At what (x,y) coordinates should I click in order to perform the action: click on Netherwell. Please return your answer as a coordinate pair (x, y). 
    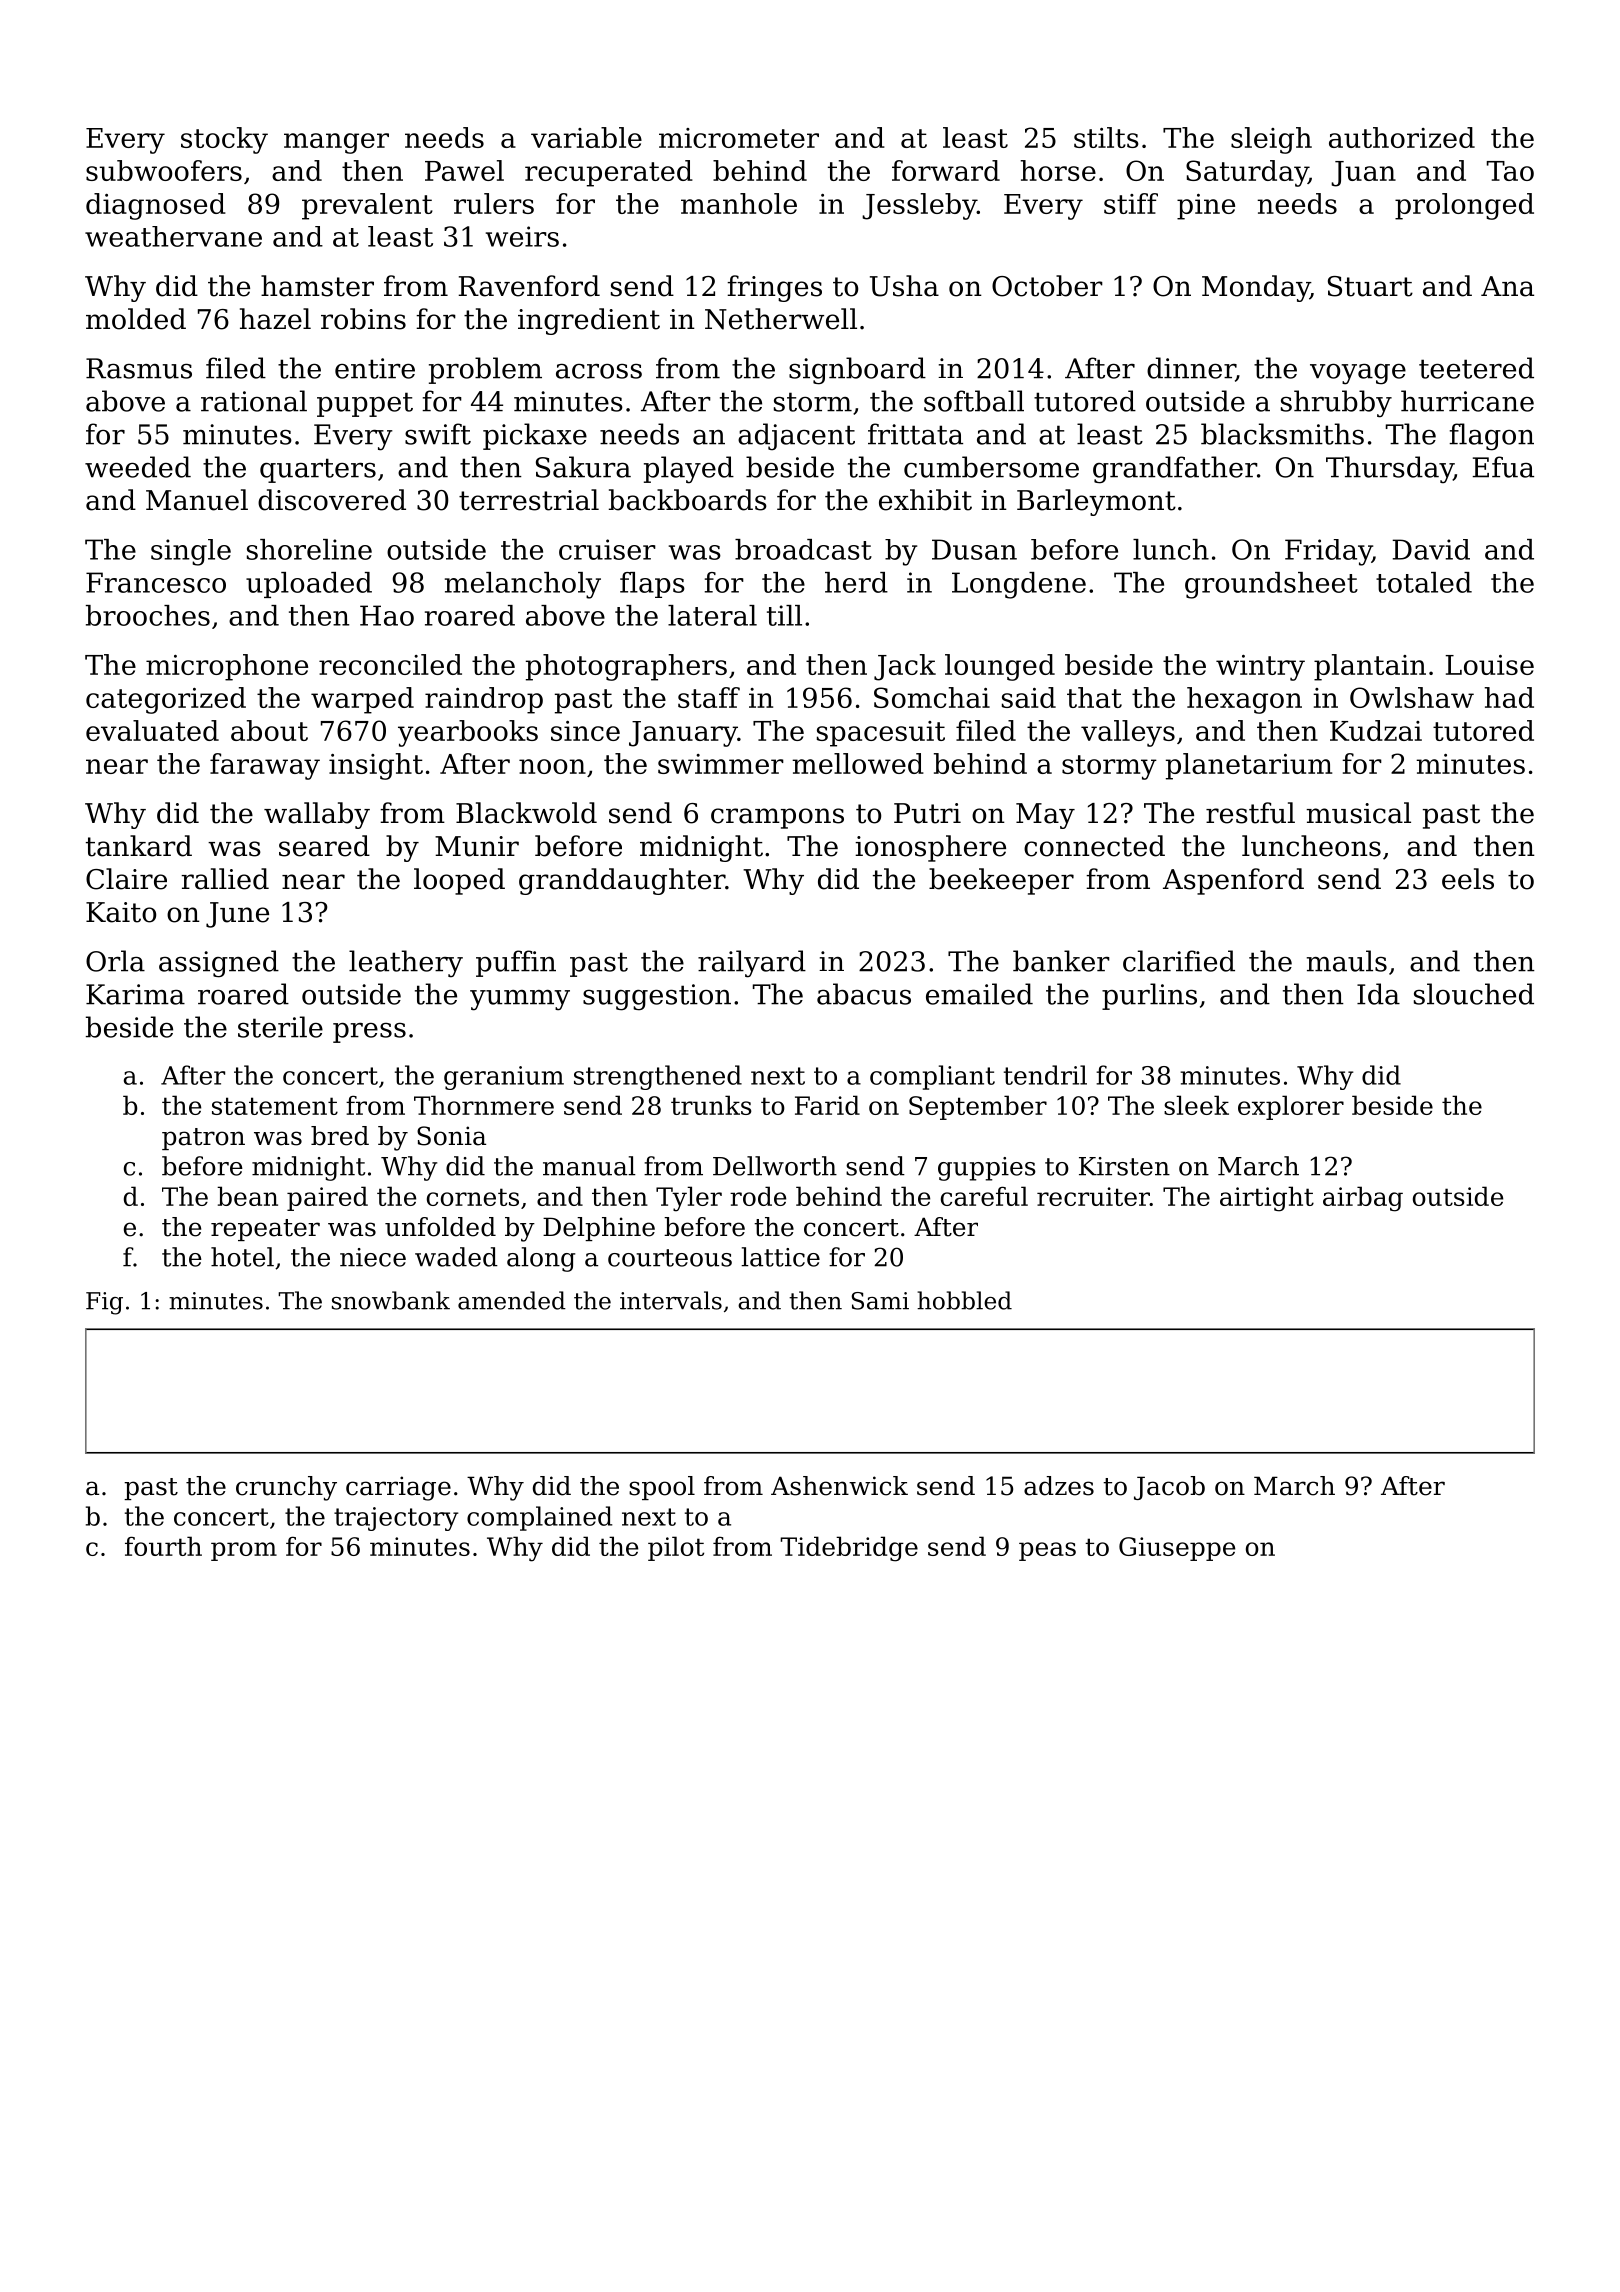
    Looking at the image, I should click on (781, 319).
